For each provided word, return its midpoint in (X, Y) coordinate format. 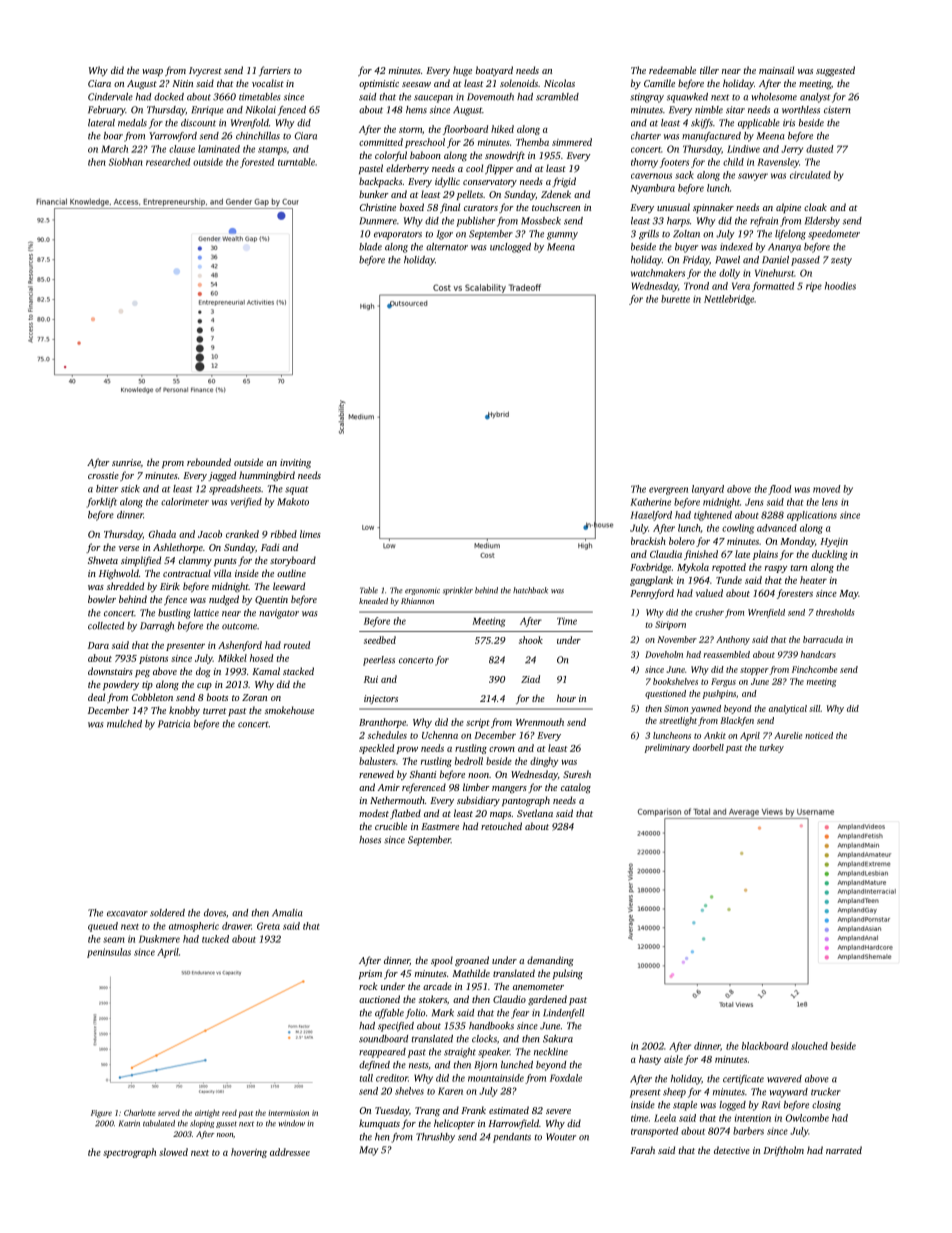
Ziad (530, 679)
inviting (295, 464)
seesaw (416, 84)
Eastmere (440, 826)
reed (229, 1113)
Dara (98, 645)
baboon (425, 155)
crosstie (103, 475)
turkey (771, 748)
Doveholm (664, 654)
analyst (815, 98)
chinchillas (258, 136)
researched (168, 162)
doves (215, 913)
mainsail (776, 70)
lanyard (708, 490)
